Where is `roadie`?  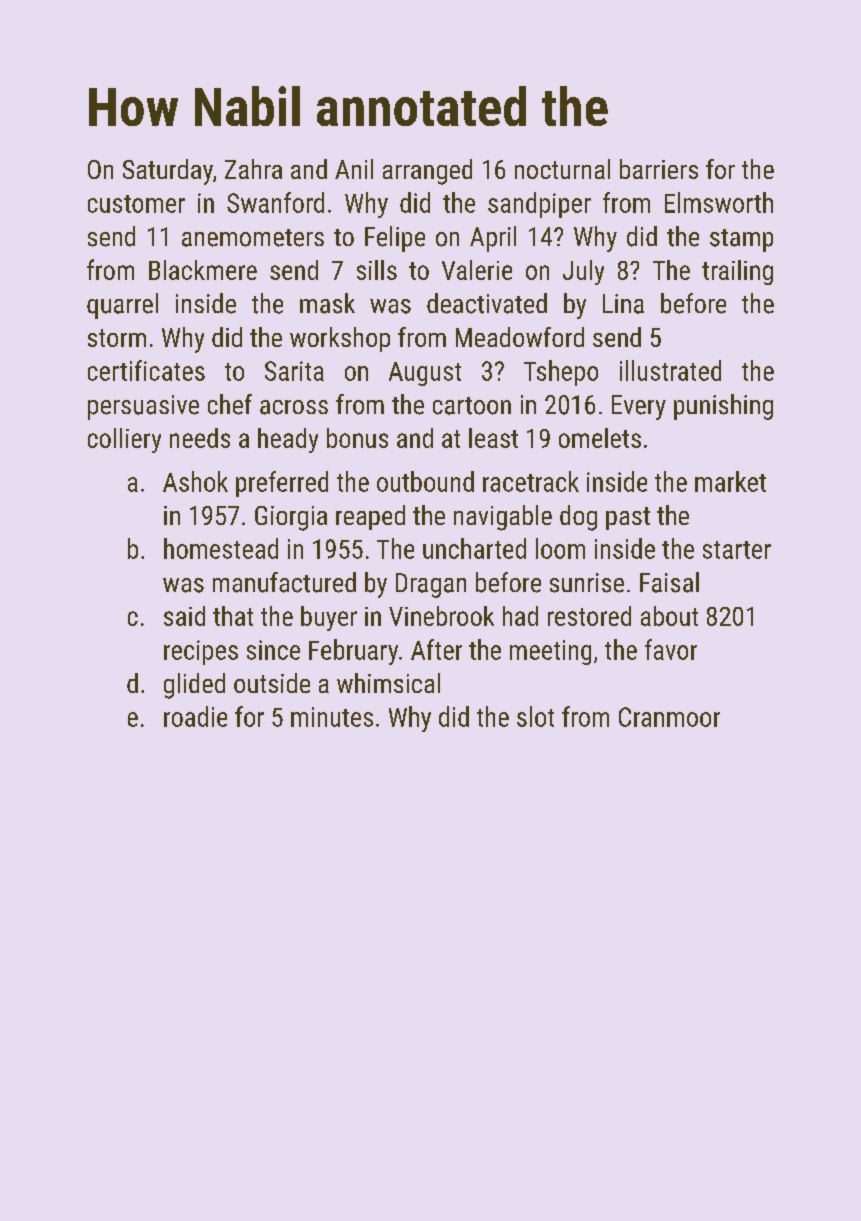
roadie is located at coordinates (195, 716).
